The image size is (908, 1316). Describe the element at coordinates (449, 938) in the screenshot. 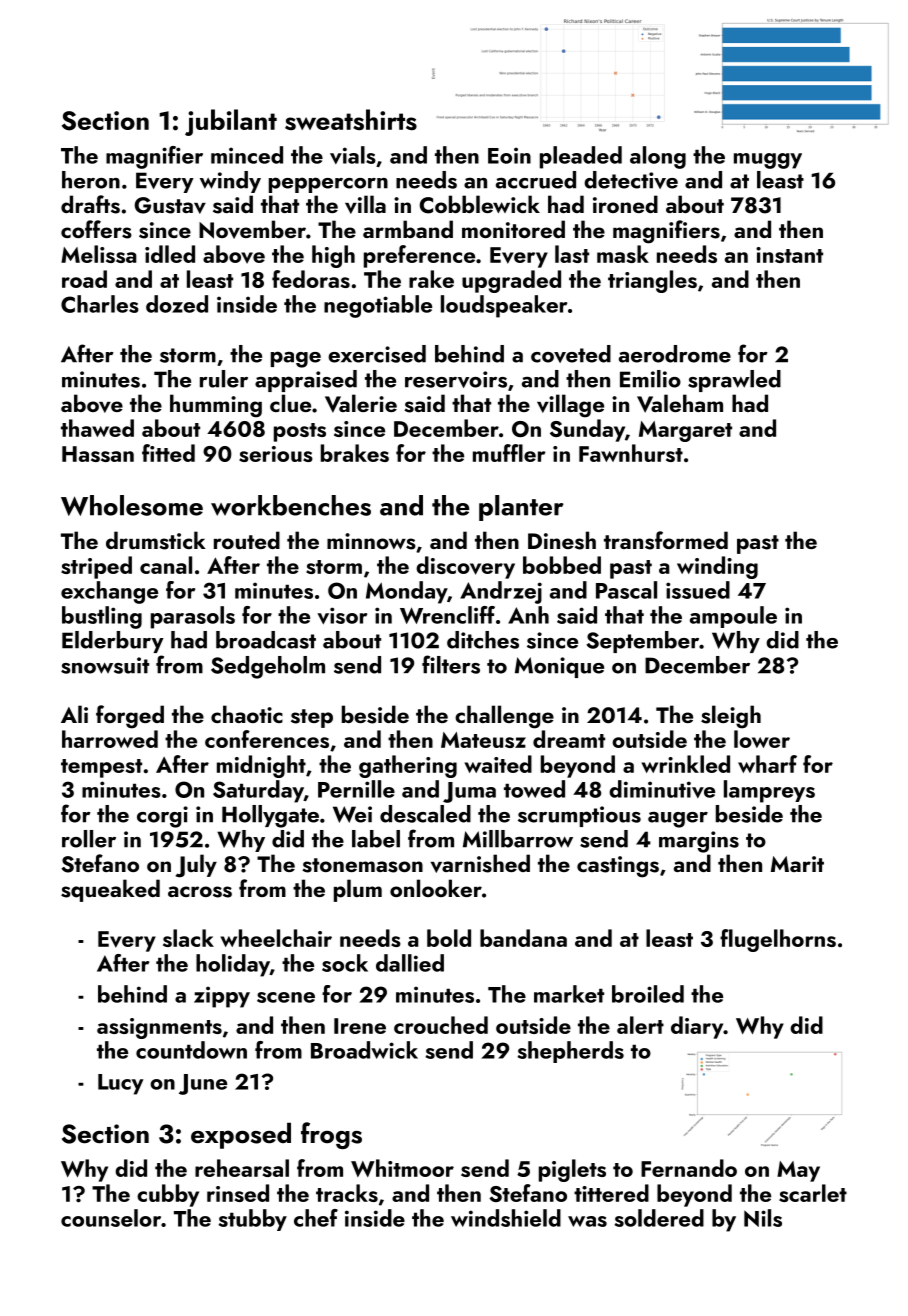

I see `bold` at that location.
